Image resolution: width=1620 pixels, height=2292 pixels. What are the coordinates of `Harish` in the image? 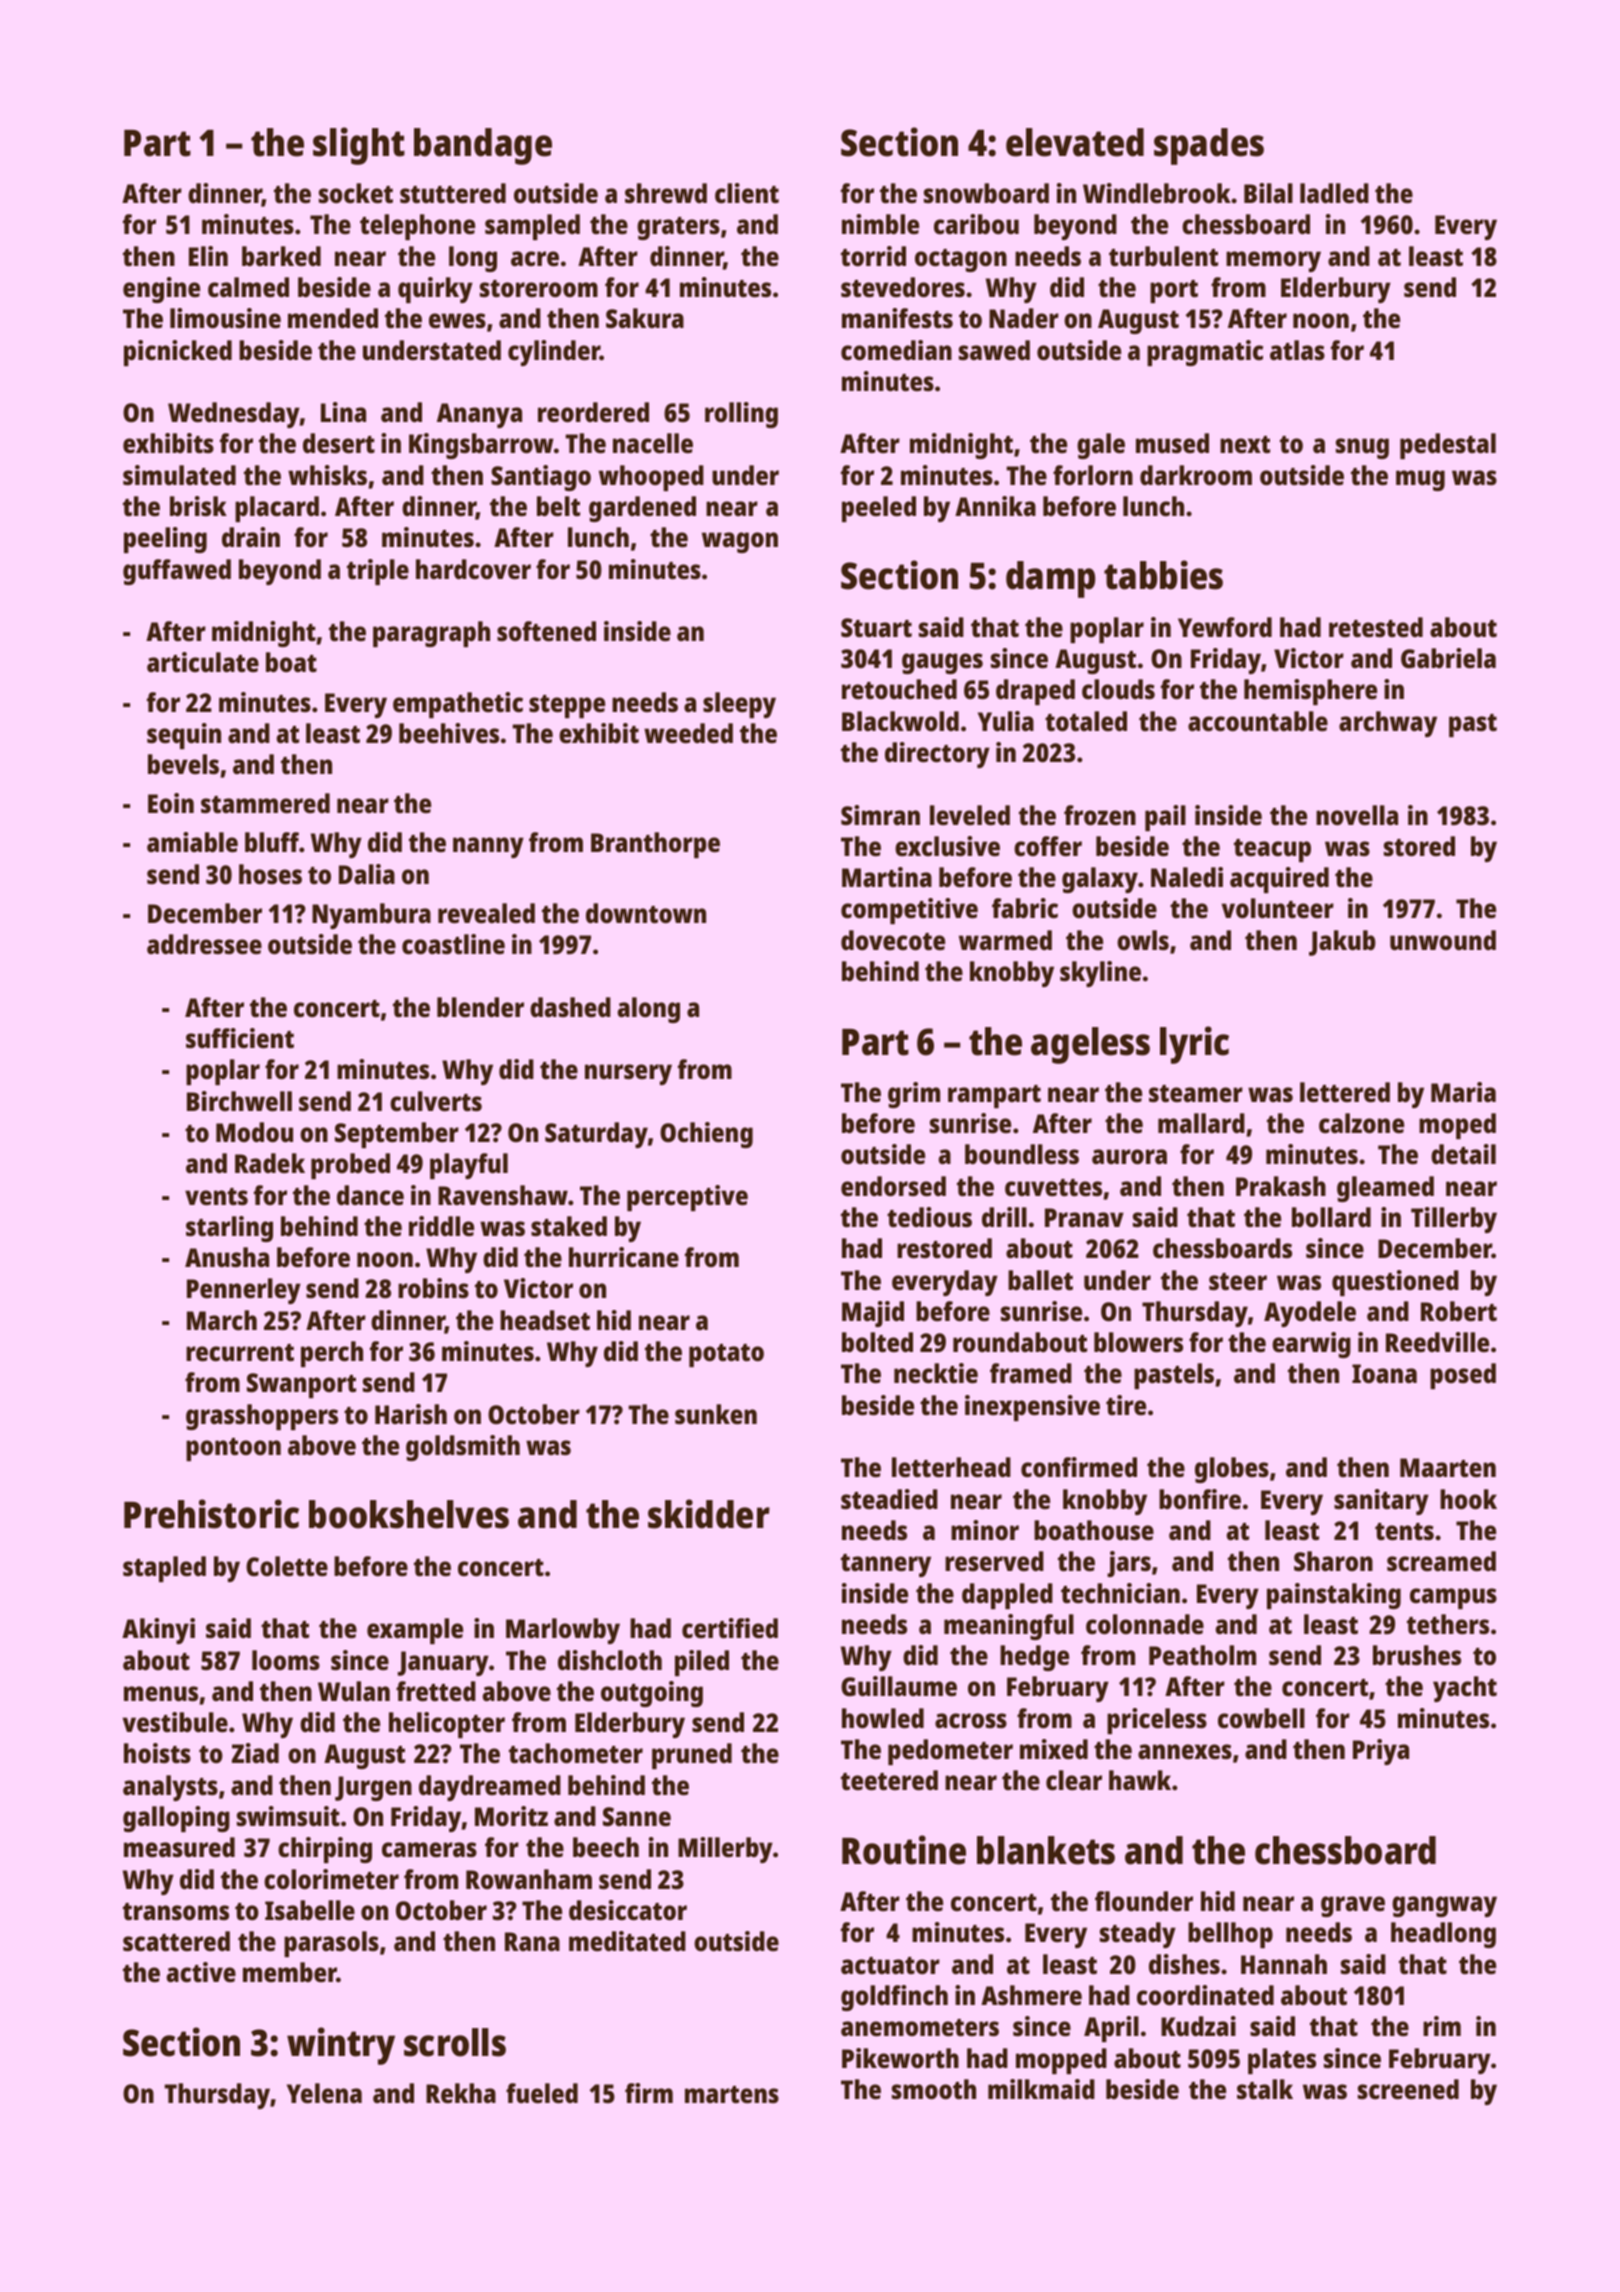 It's located at (411, 1414).
